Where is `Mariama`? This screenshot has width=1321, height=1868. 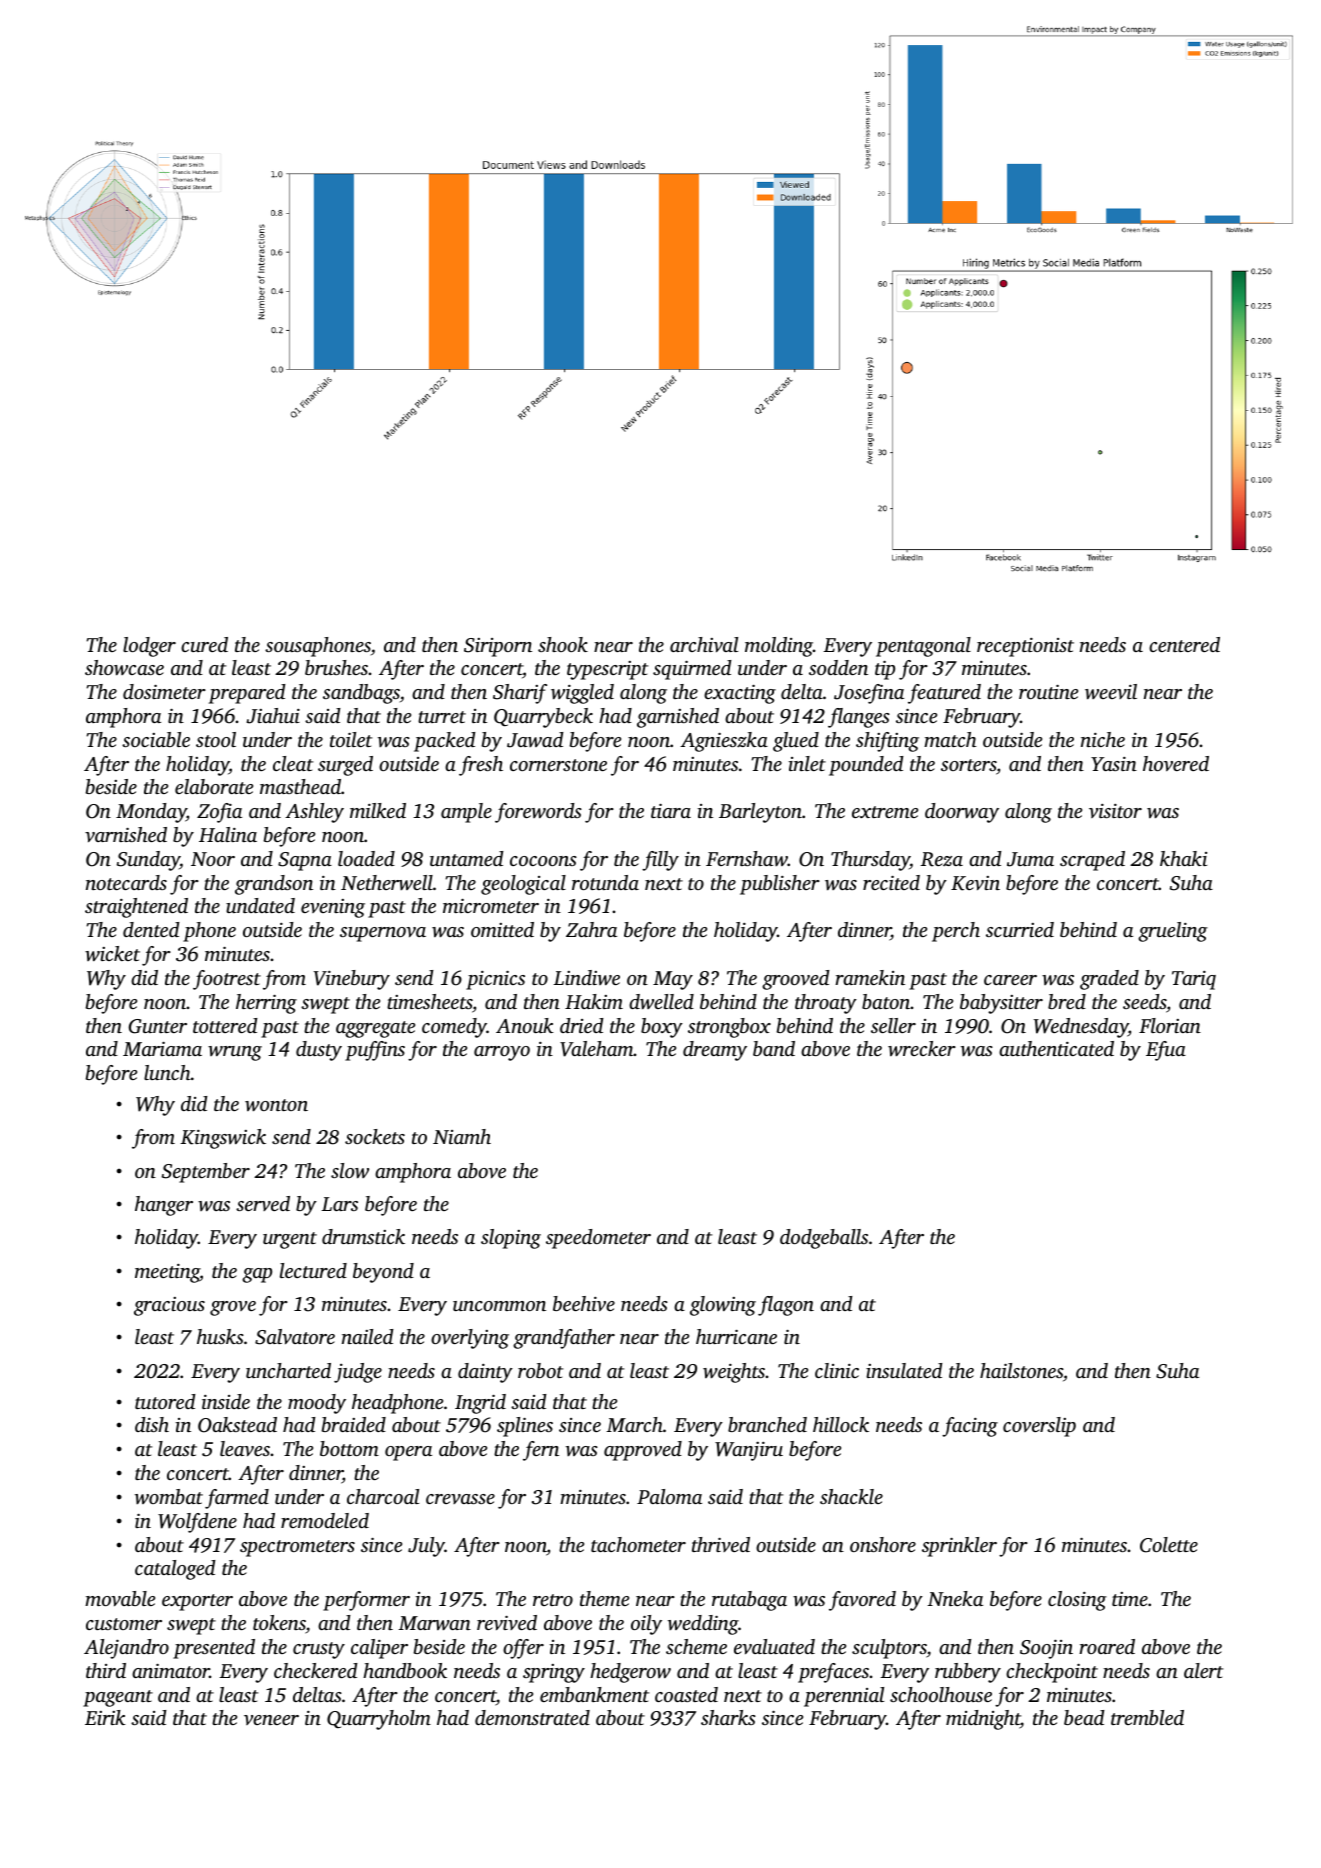 Mariama is located at coordinates (162, 1048).
